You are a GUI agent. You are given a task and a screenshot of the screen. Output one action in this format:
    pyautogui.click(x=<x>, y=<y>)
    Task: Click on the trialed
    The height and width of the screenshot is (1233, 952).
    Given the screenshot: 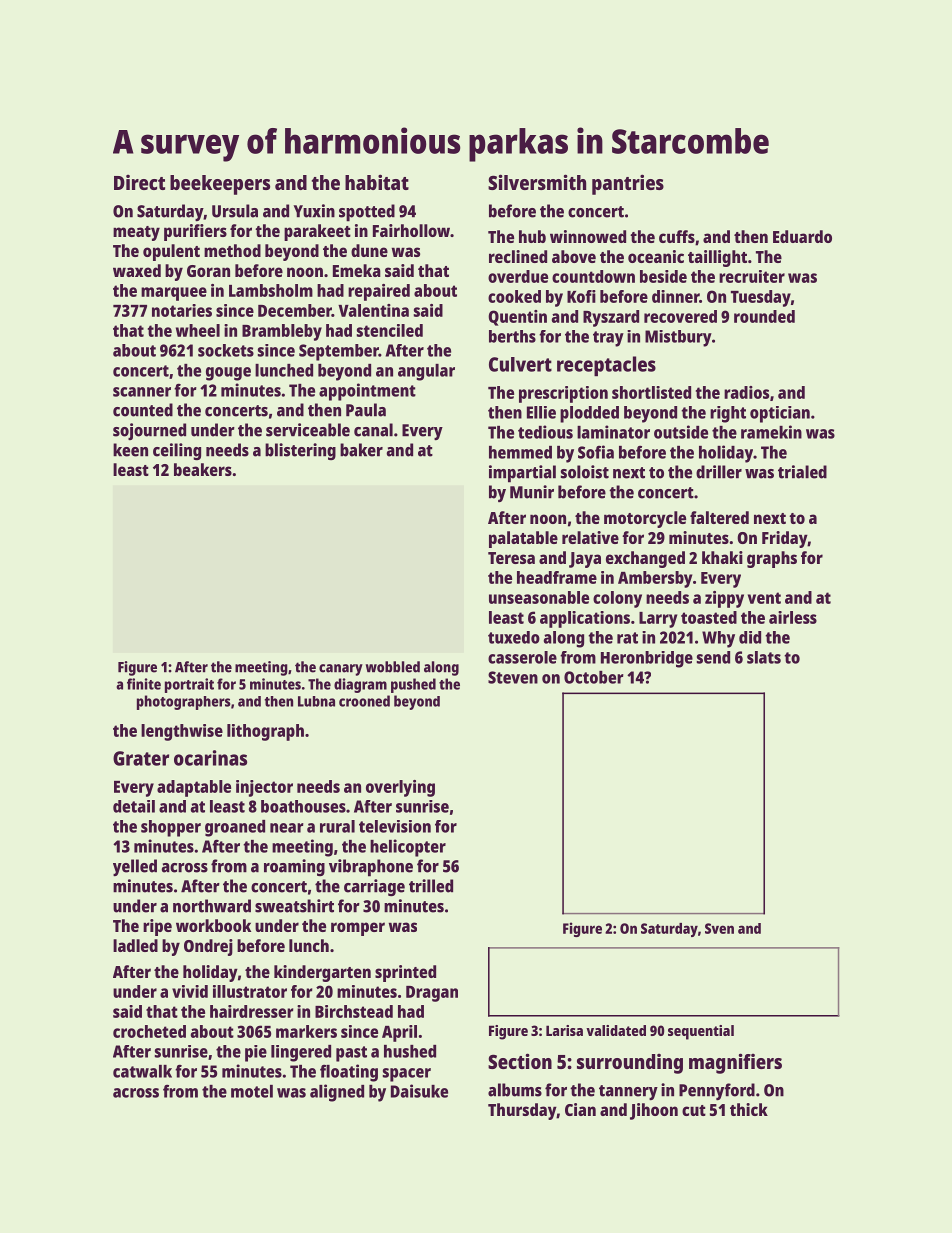 What is the action you would take?
    pyautogui.click(x=802, y=472)
